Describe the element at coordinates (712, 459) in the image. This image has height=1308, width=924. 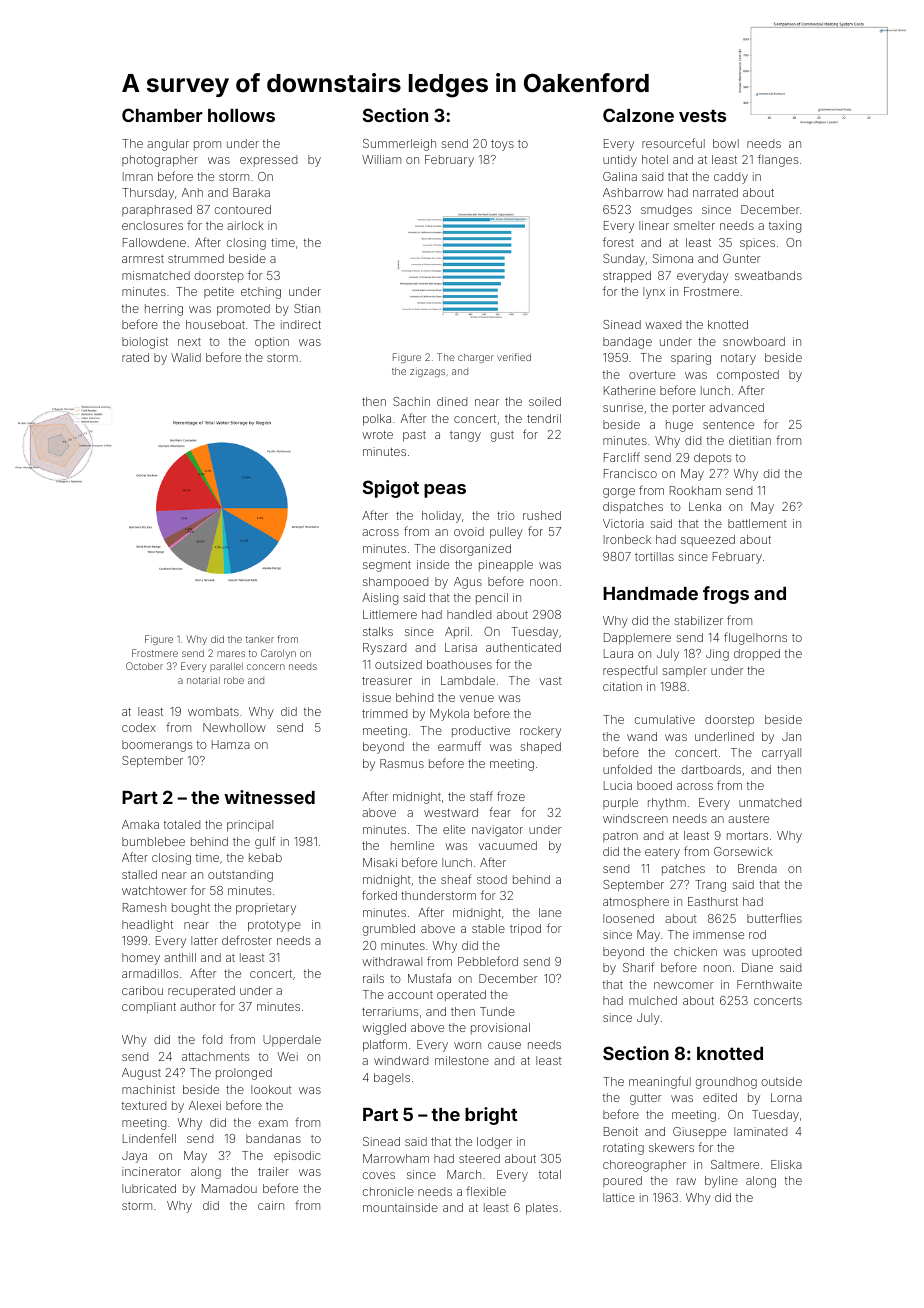
I see `depots` at that location.
